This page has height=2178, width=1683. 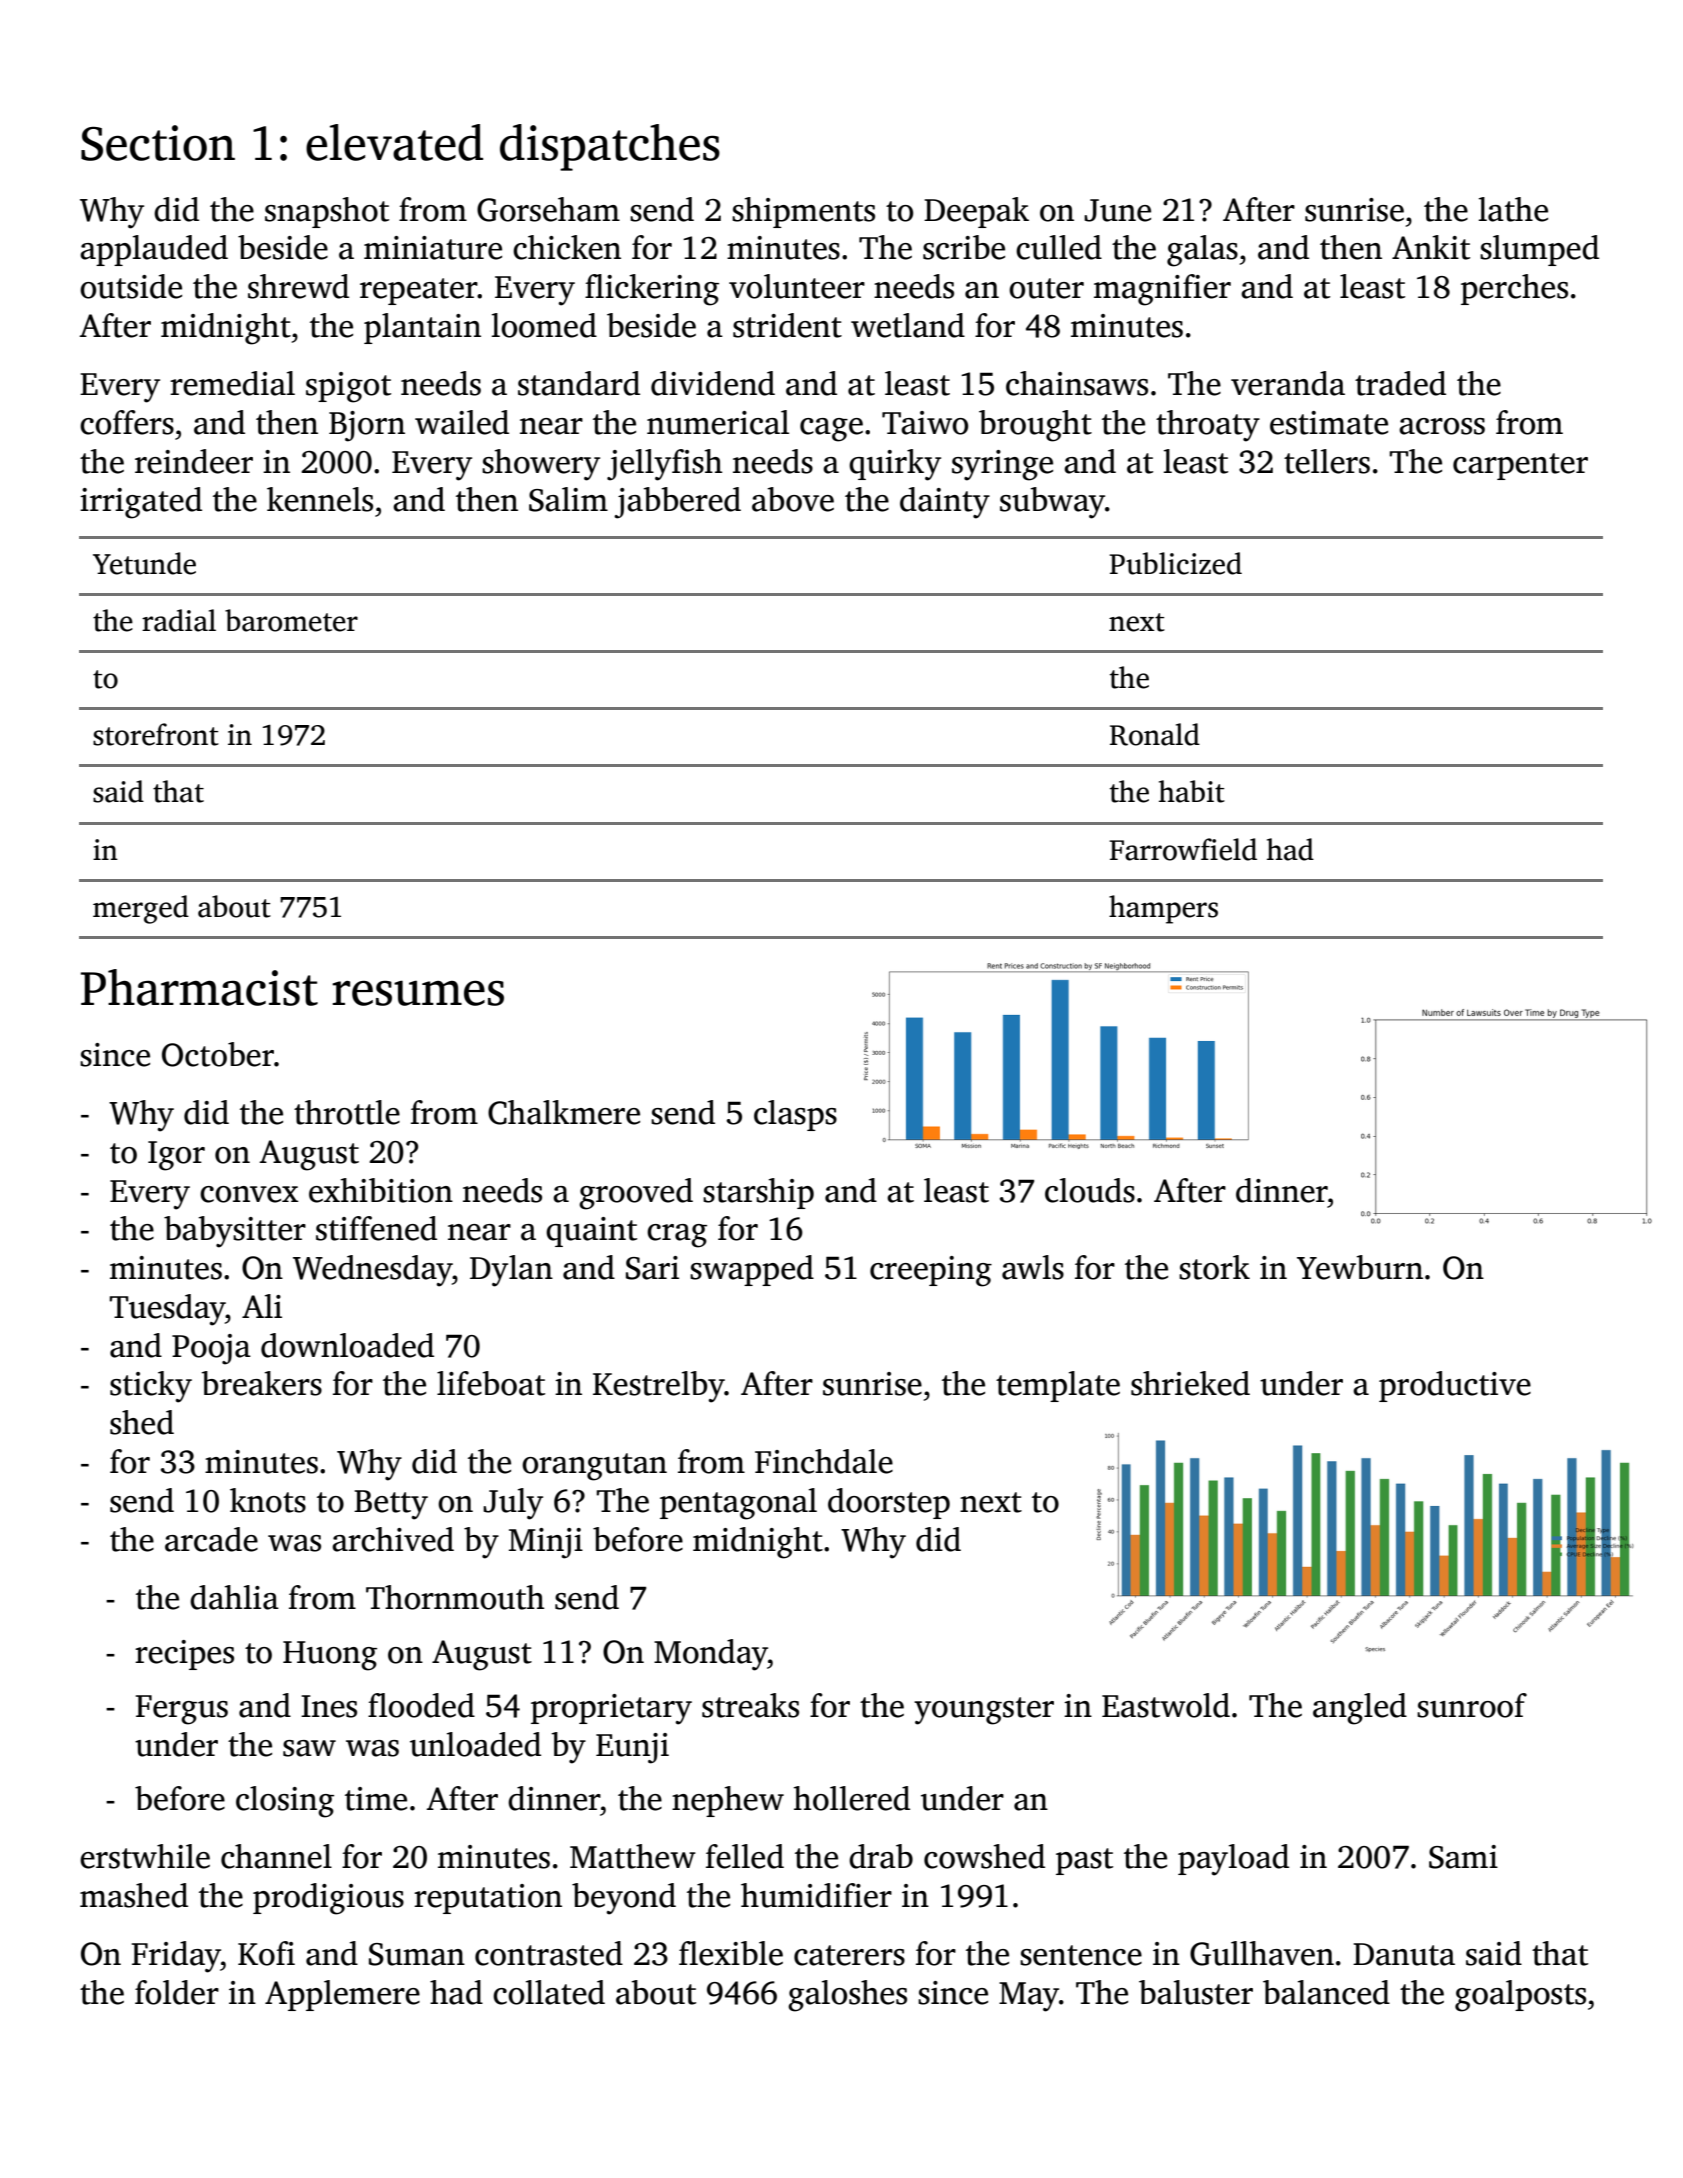 I want to click on hampers, so click(x=1163, y=909).
